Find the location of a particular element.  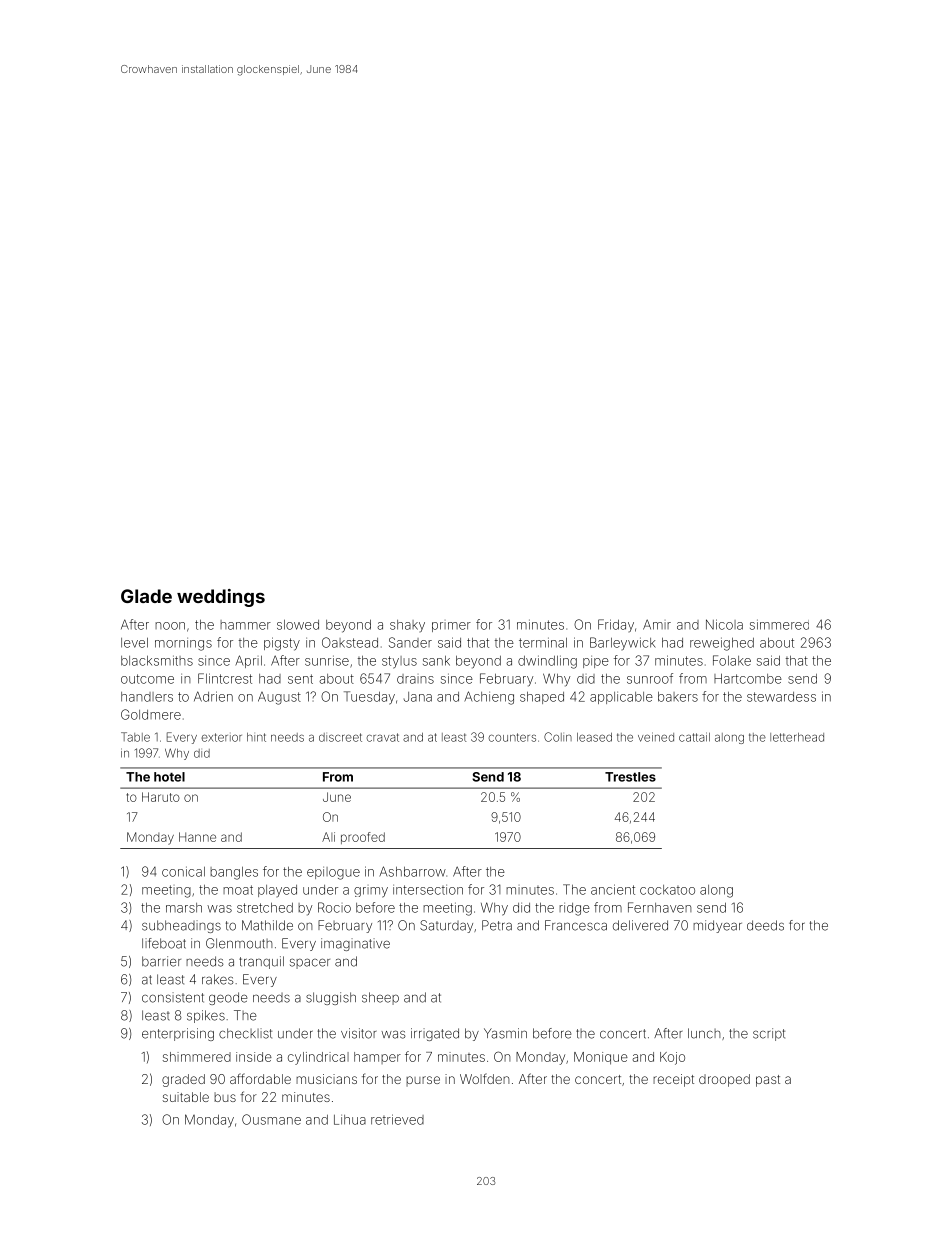

Ashbarrow is located at coordinates (412, 871).
